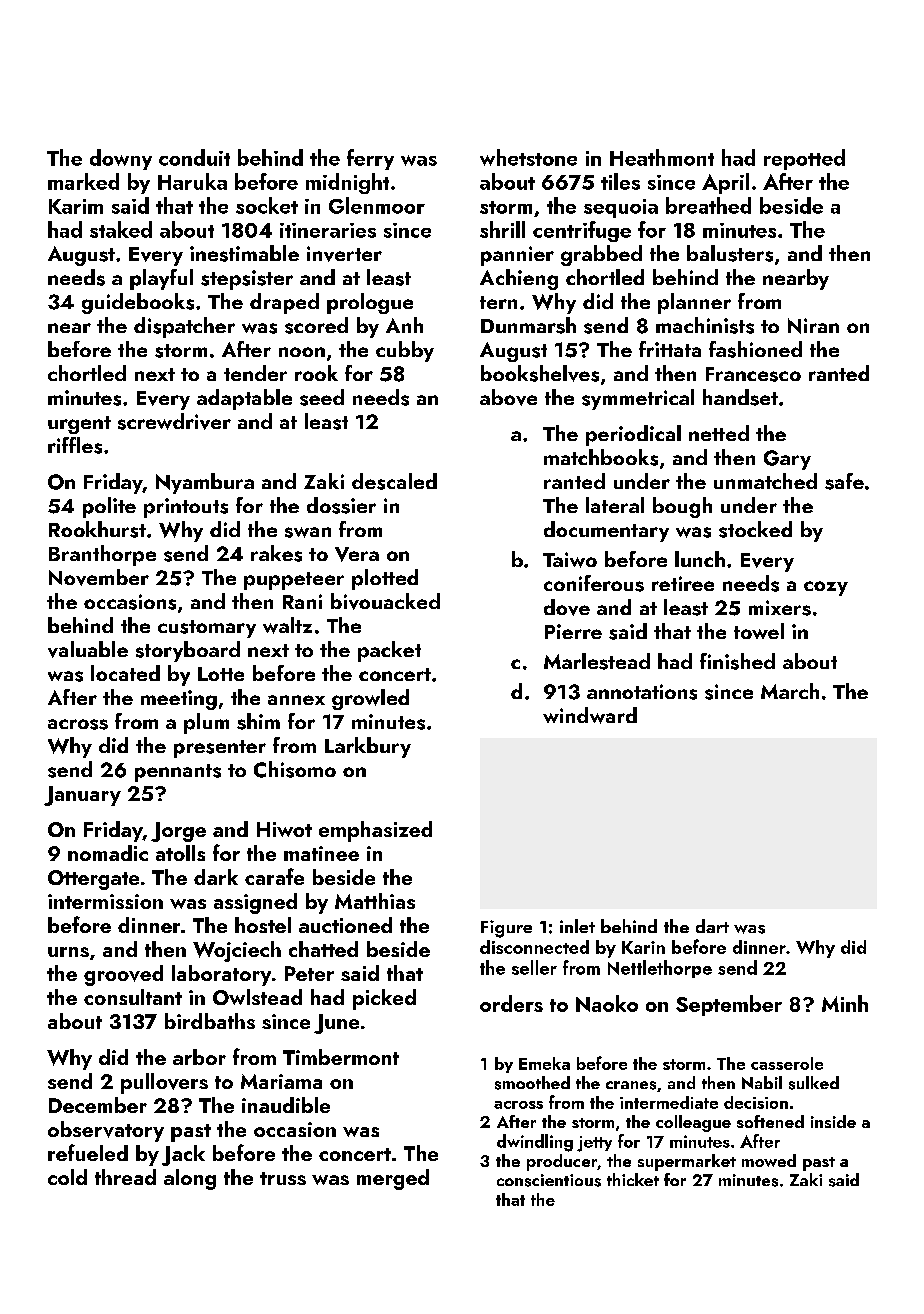  What do you see at coordinates (283, 1178) in the document?
I see `truss` at bounding box center [283, 1178].
